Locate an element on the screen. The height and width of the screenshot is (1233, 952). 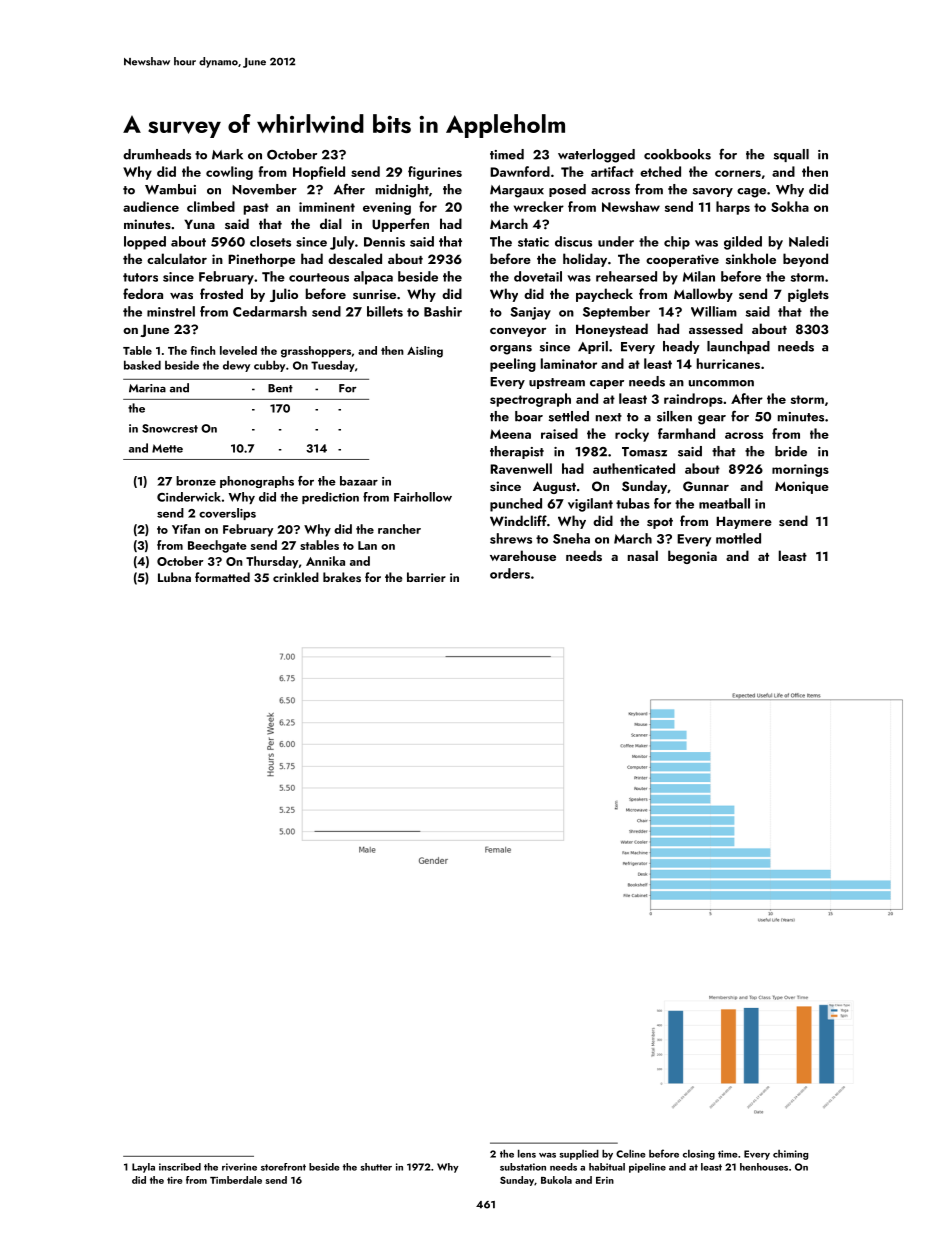
Sokha is located at coordinates (790, 206).
